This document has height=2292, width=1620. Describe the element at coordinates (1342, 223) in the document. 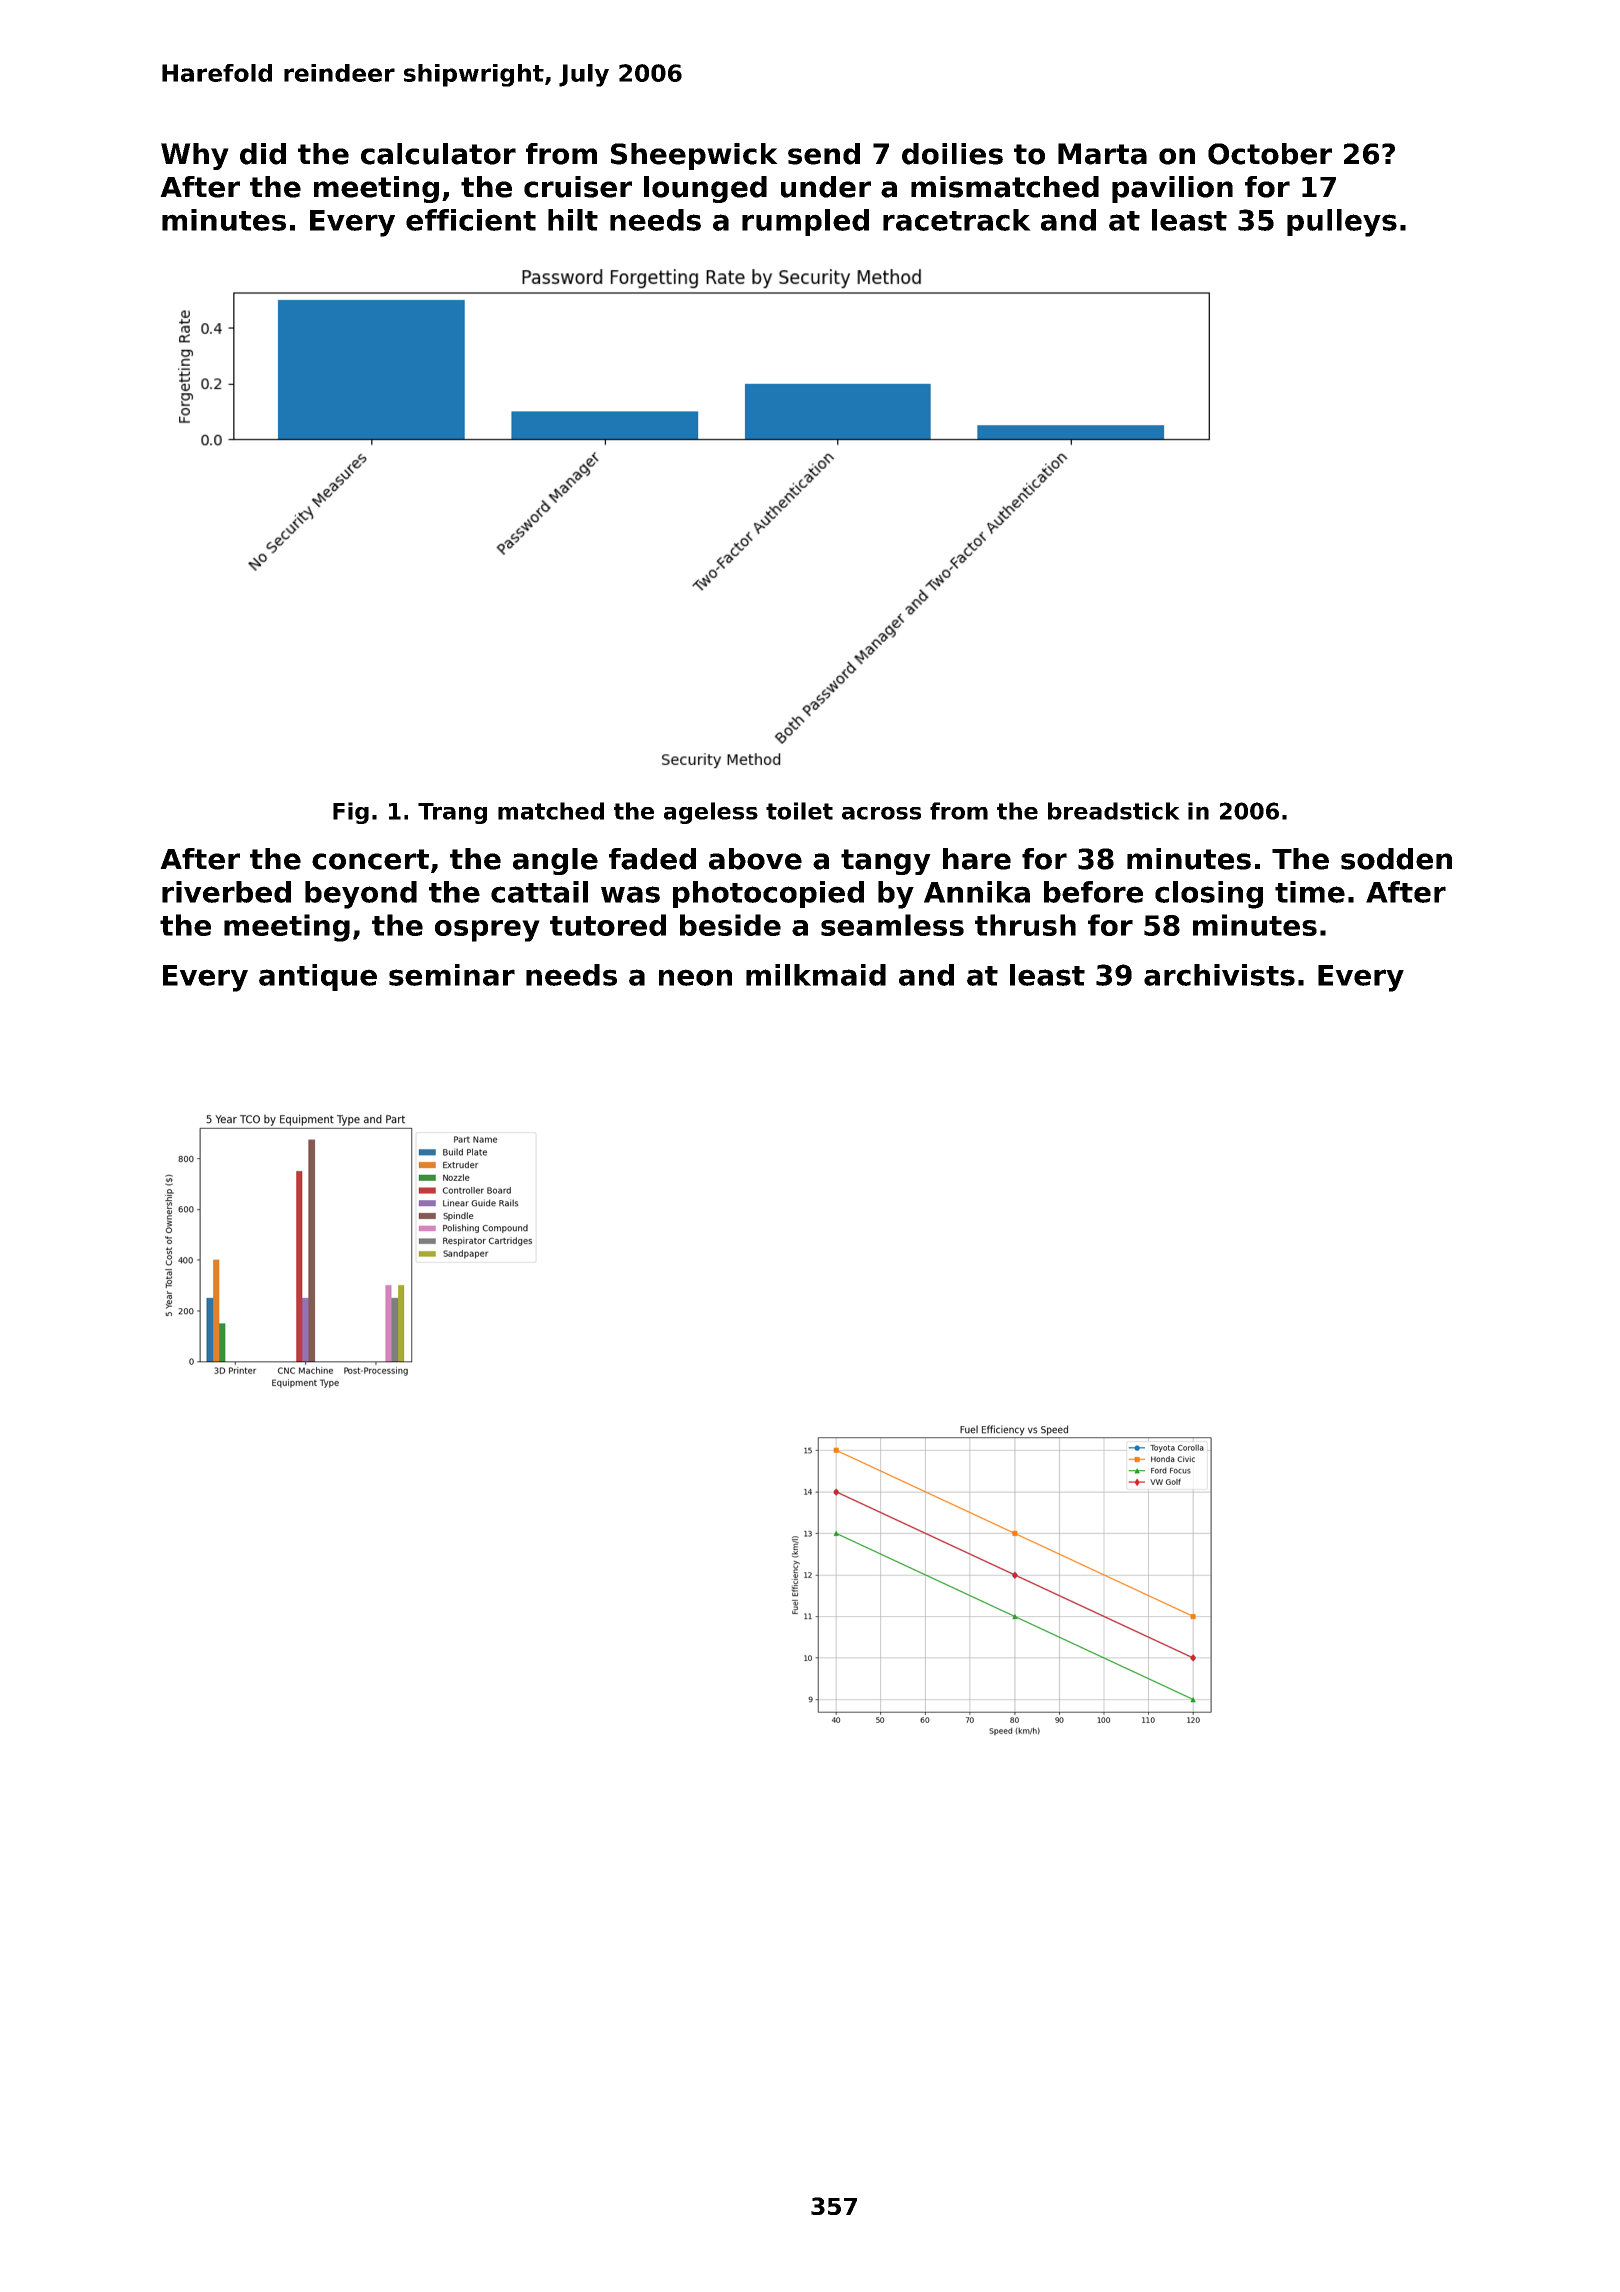

I see `pulleys` at that location.
